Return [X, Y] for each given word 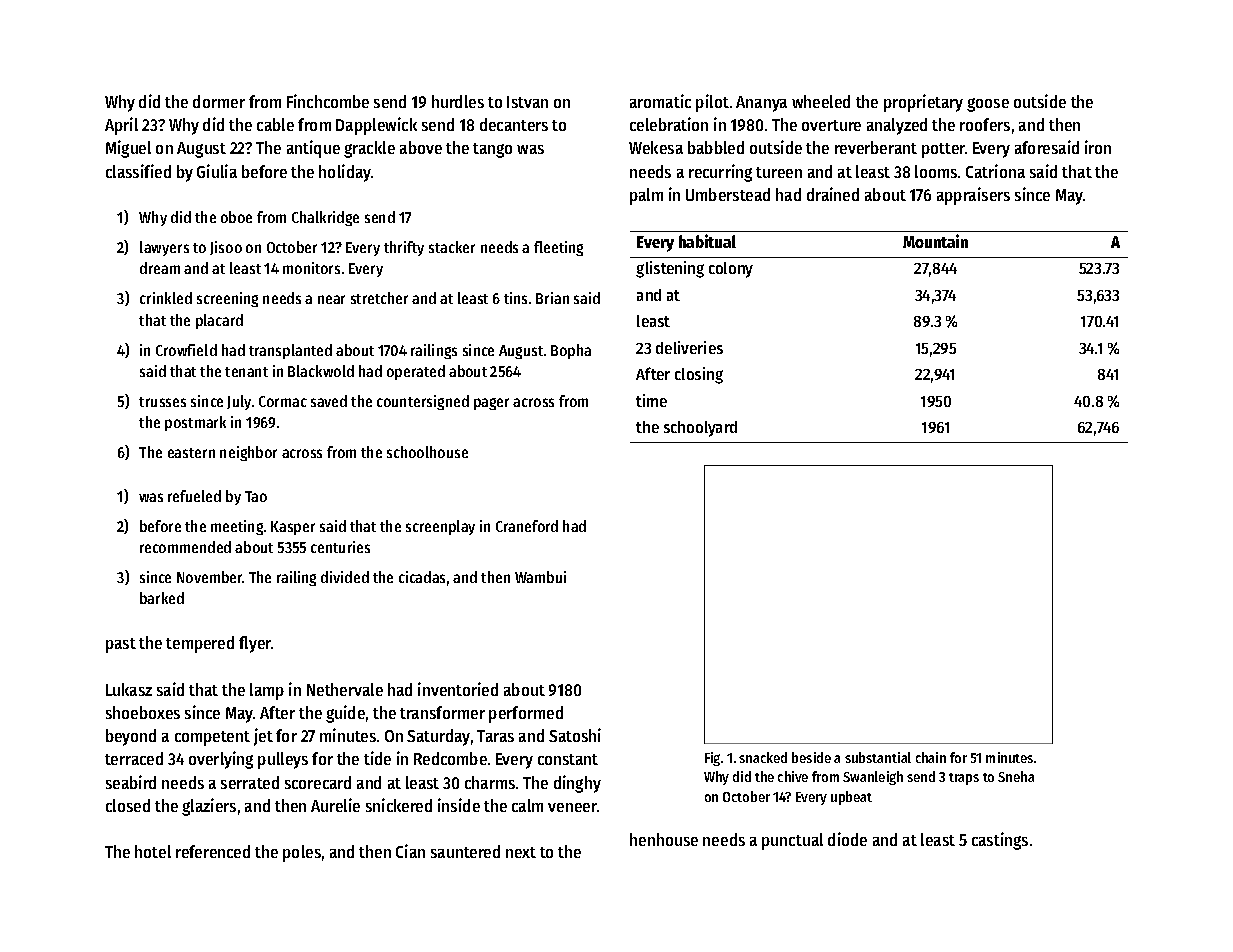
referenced [213, 851]
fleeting [558, 248]
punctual [792, 841]
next [521, 852]
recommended [185, 547]
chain [931, 757]
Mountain [935, 241]
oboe [236, 217]
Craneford [527, 526]
